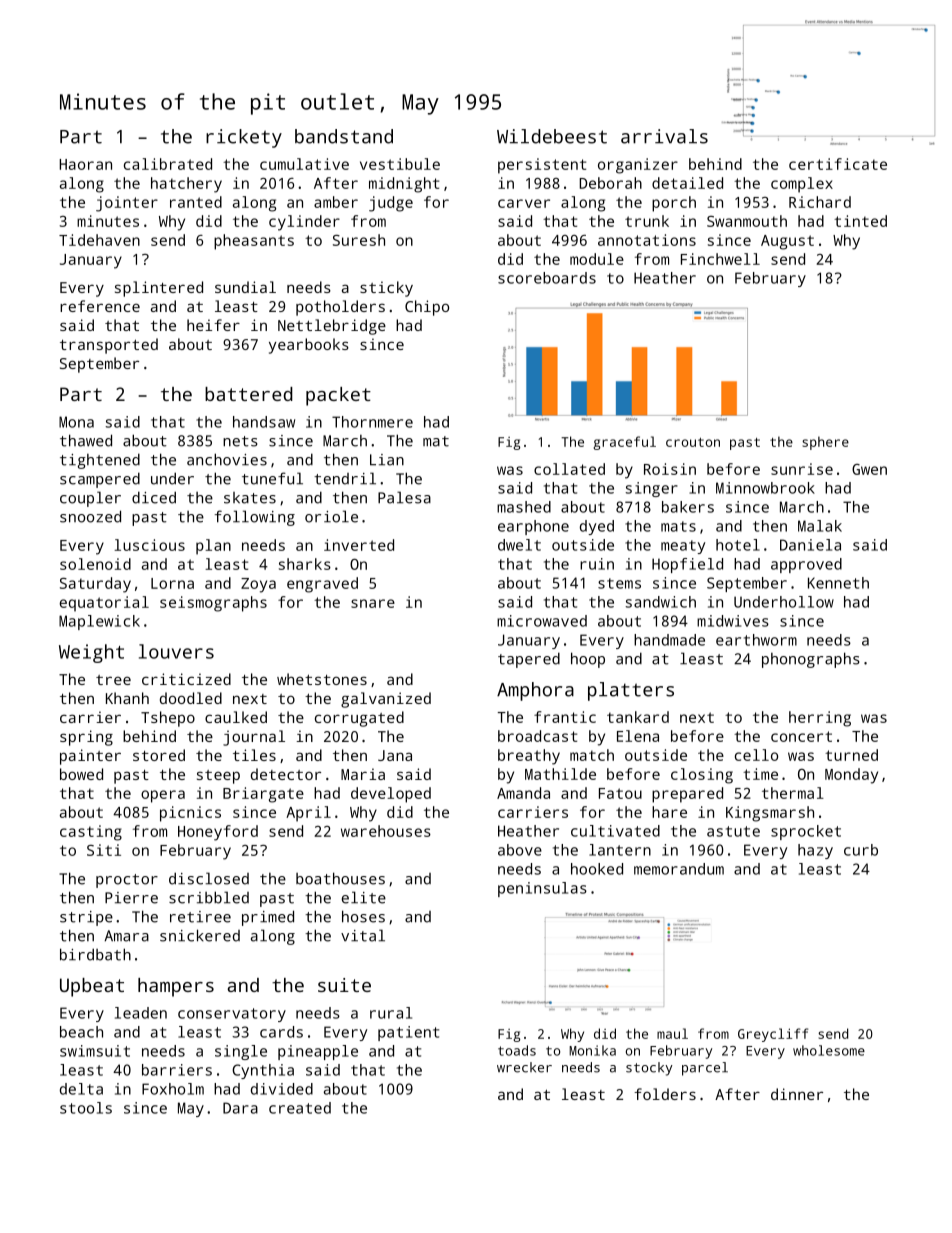 Image resolution: width=952 pixels, height=1233 pixels. What do you see at coordinates (109, 346) in the screenshot?
I see `transported` at bounding box center [109, 346].
